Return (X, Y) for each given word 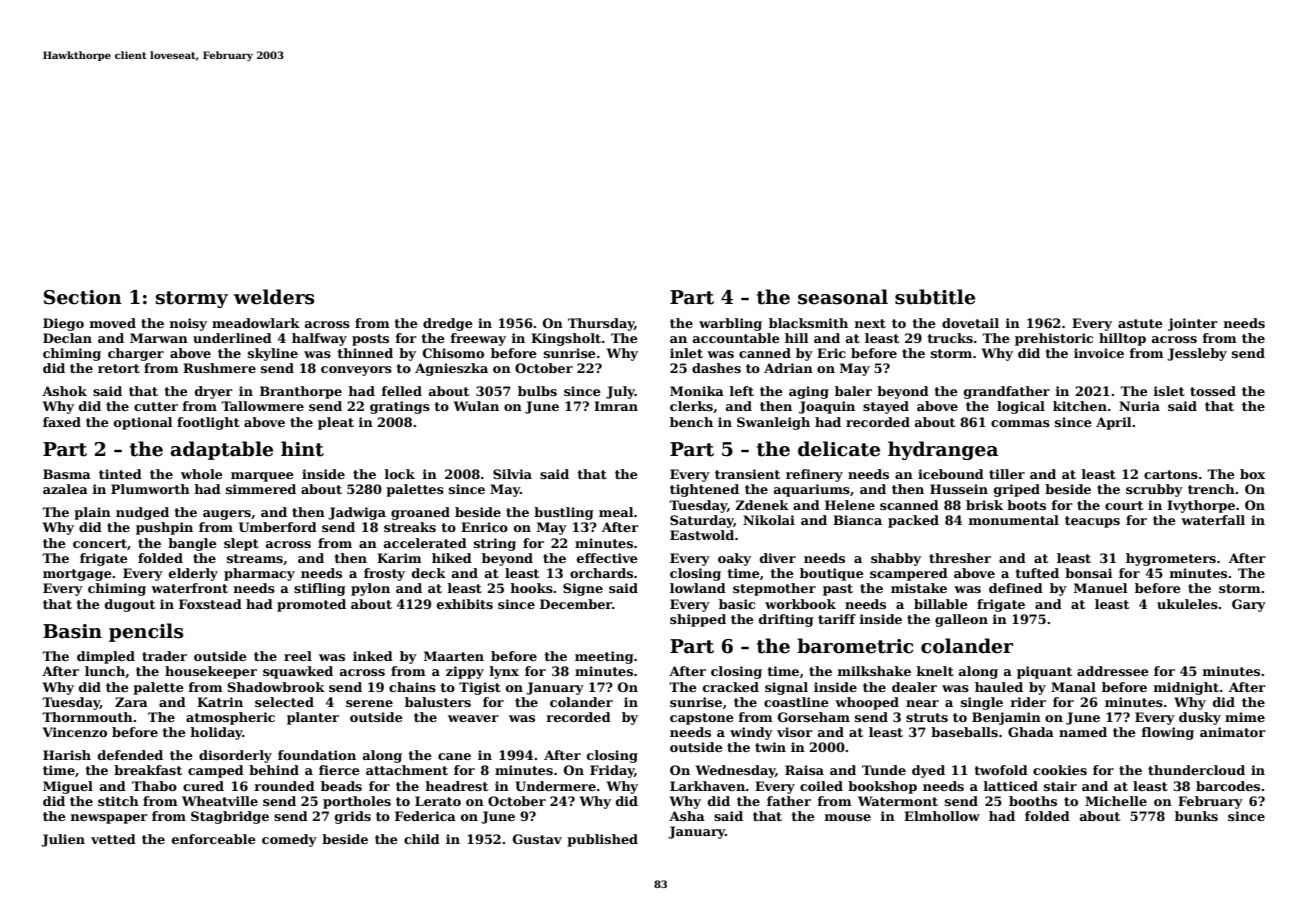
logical (1021, 407)
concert (100, 543)
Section (83, 297)
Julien (63, 840)
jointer (1193, 324)
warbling (730, 324)
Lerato (438, 801)
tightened (704, 490)
